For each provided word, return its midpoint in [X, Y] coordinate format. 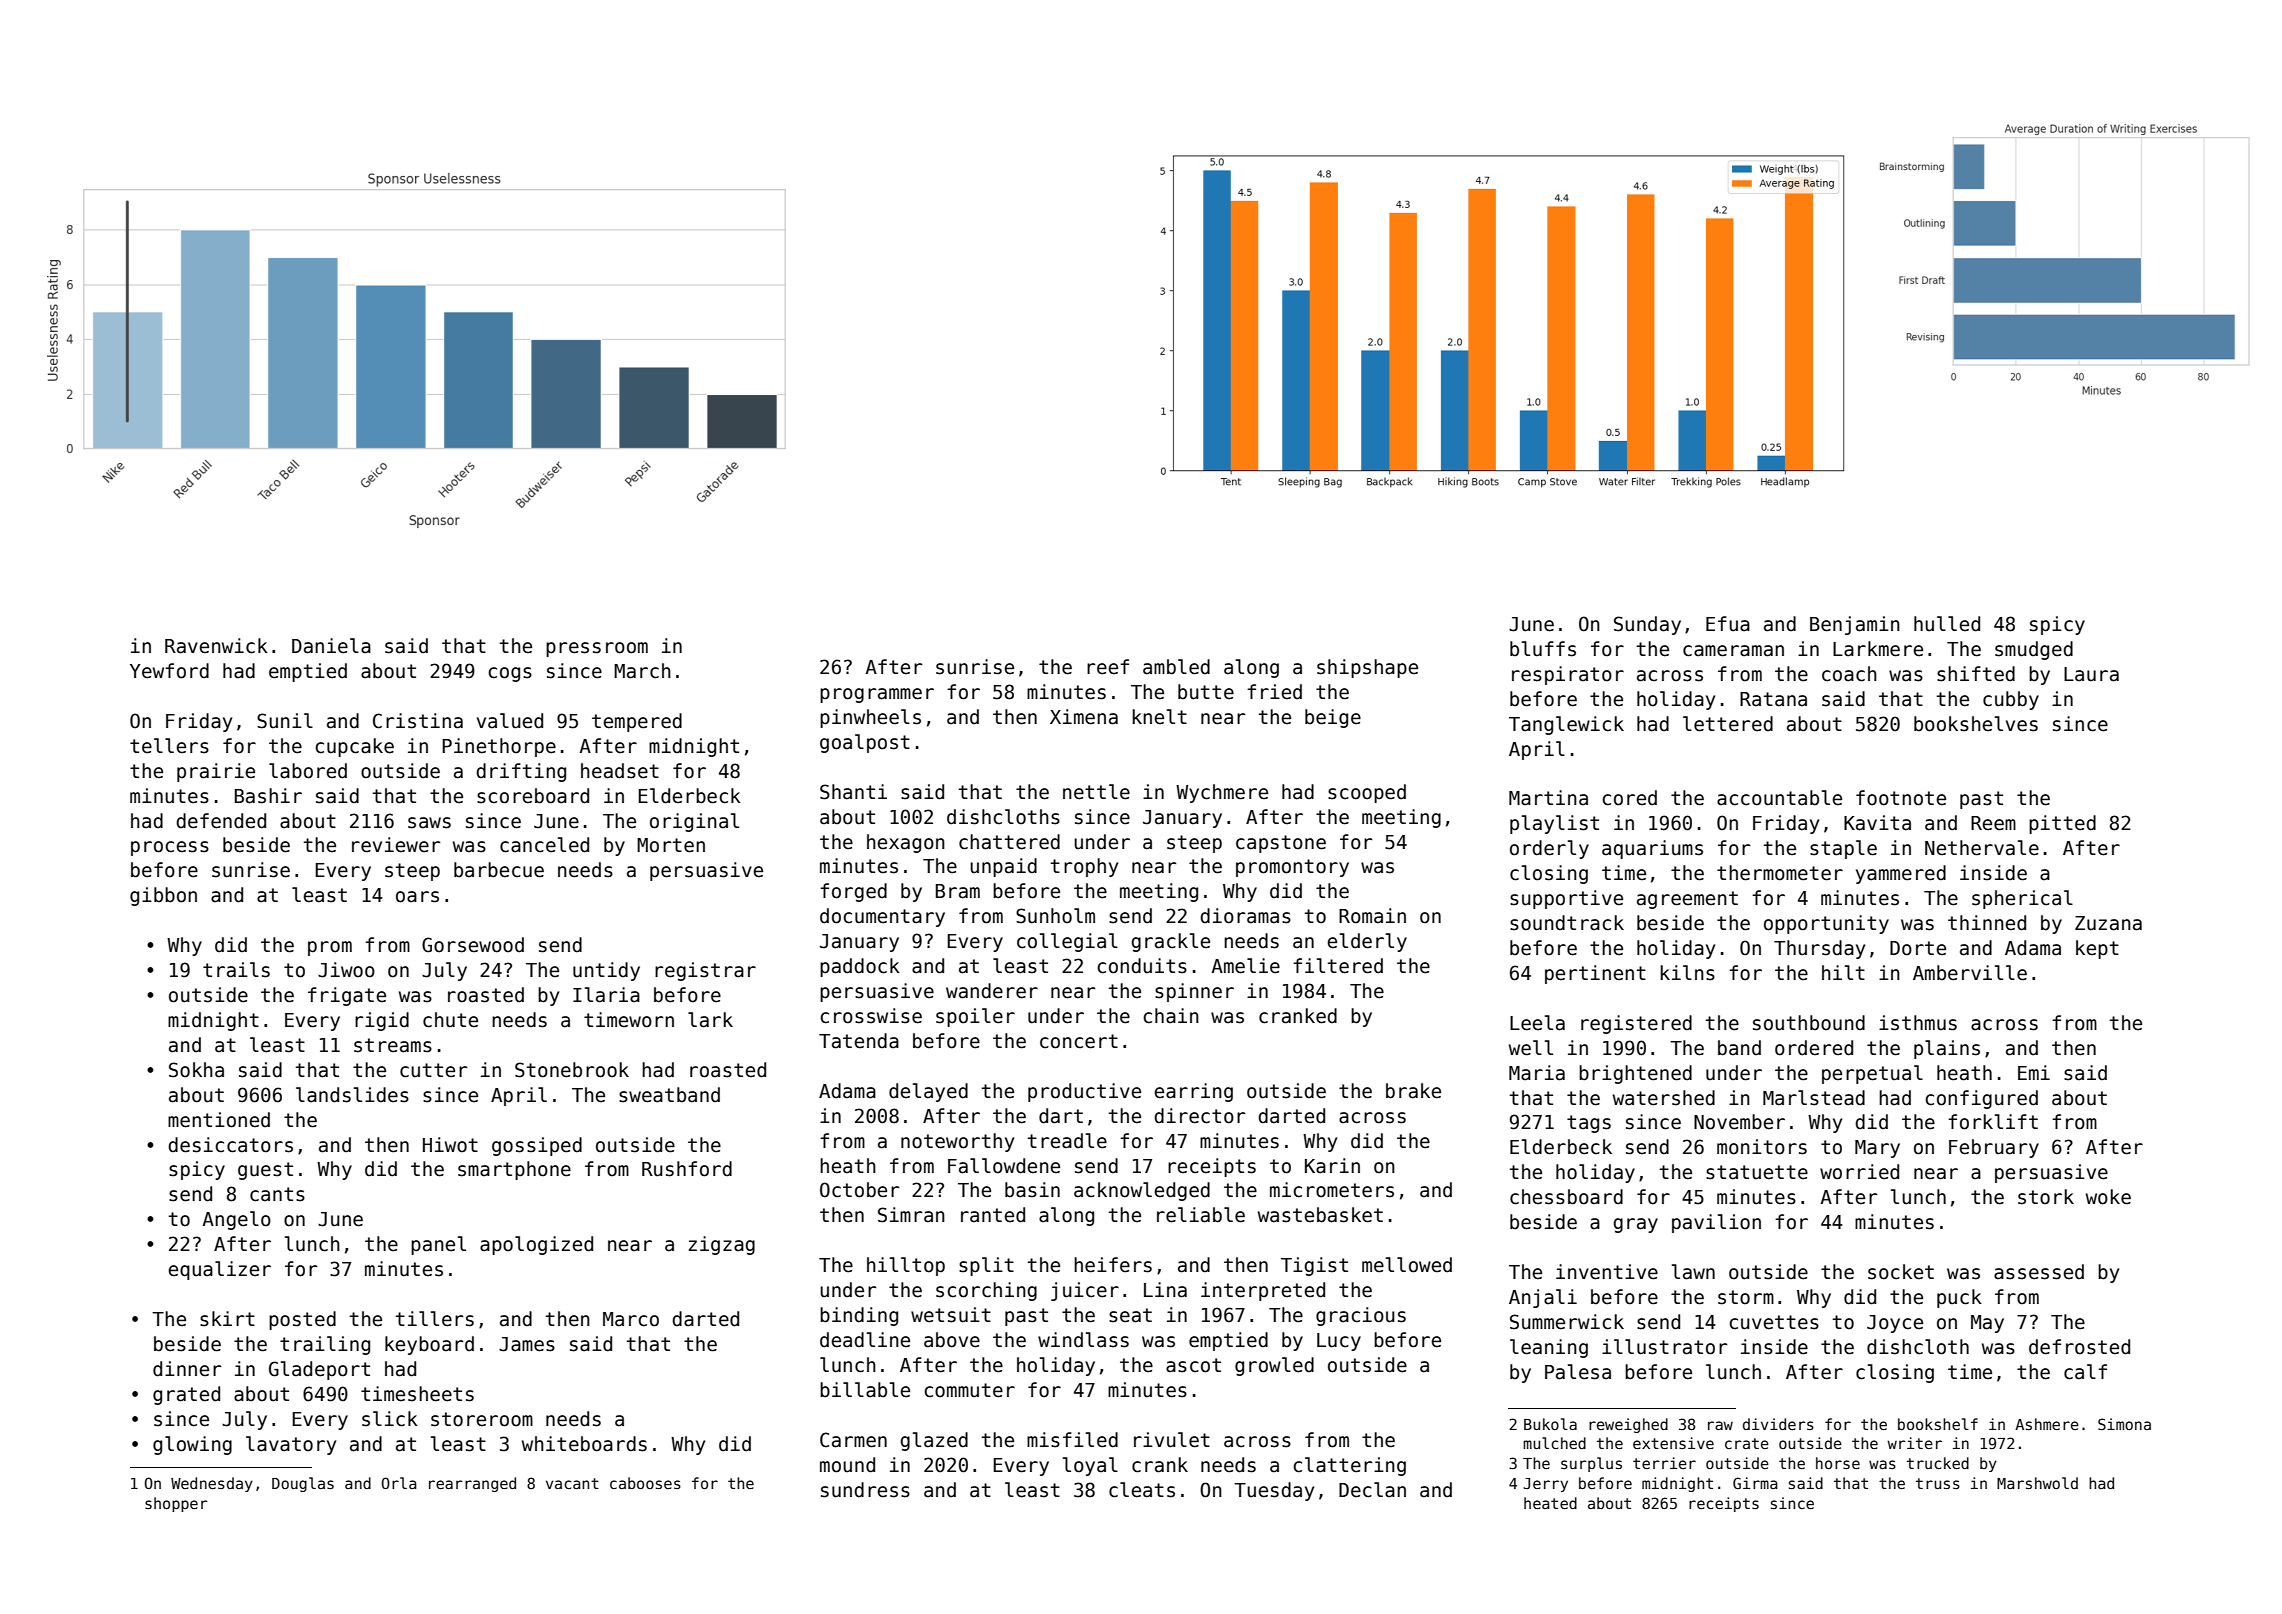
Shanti [853, 792]
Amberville [1970, 973]
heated [1550, 1503]
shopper [176, 1504]
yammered [1901, 874]
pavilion [1716, 1223]
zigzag [722, 1245]
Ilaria [606, 995]
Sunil [285, 721]
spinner [1194, 992]
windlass [1083, 1340]
